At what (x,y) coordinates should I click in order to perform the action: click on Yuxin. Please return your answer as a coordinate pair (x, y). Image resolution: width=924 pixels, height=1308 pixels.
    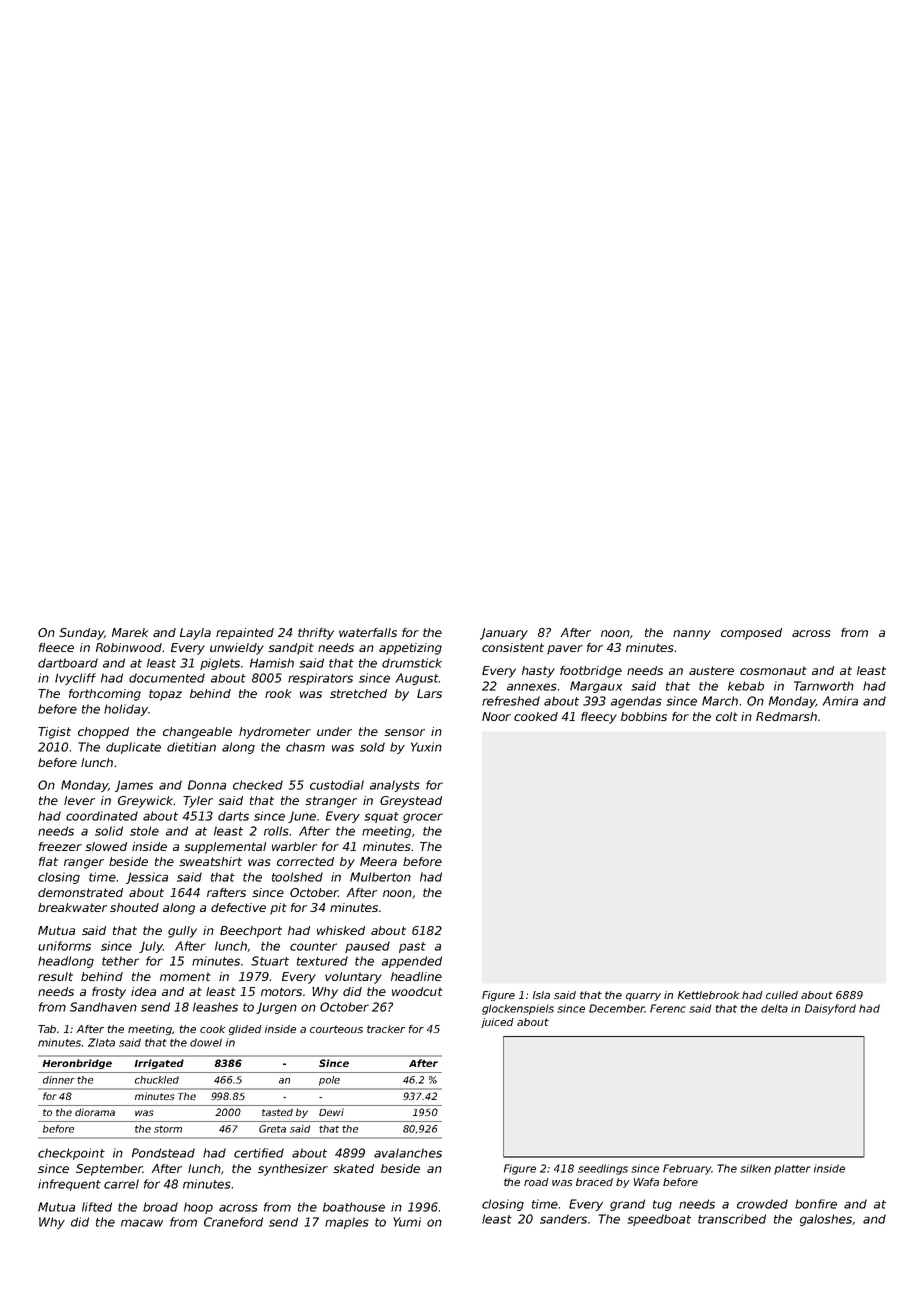
    Looking at the image, I should click on (426, 747).
